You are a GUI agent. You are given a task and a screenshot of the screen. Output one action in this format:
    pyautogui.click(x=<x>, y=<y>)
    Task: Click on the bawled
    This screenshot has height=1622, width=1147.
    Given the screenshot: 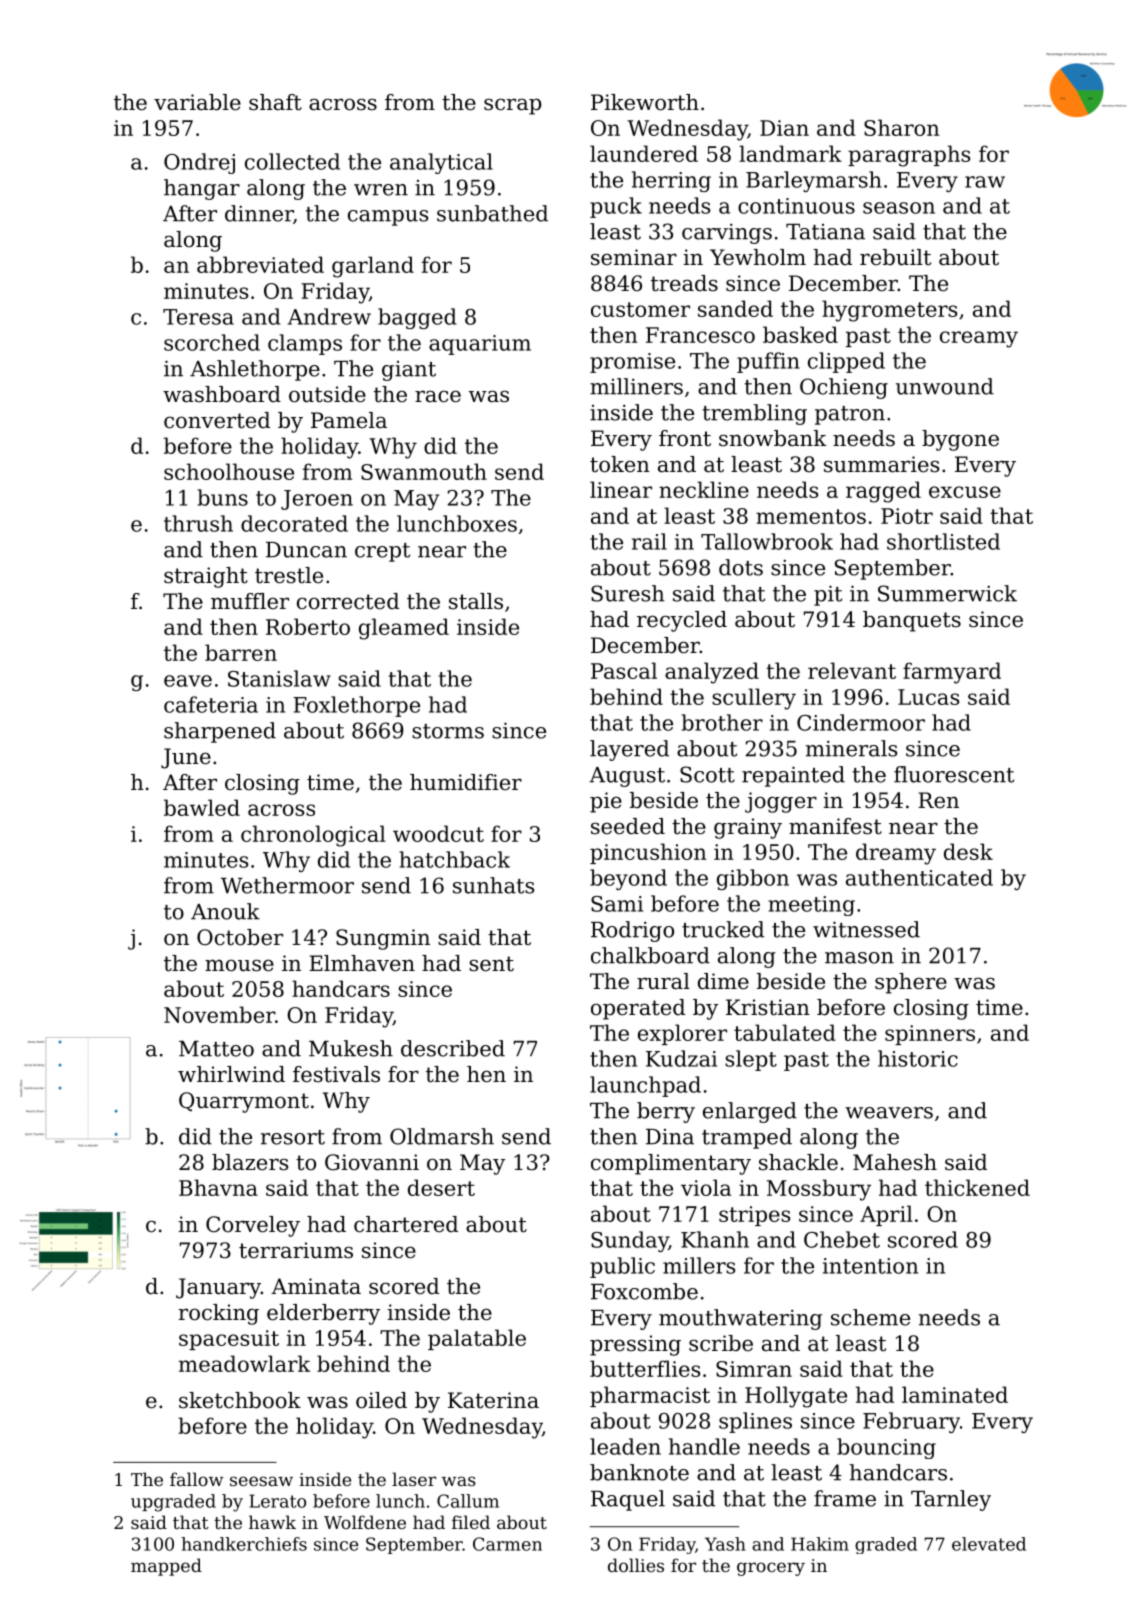 What is the action you would take?
    pyautogui.click(x=202, y=807)
